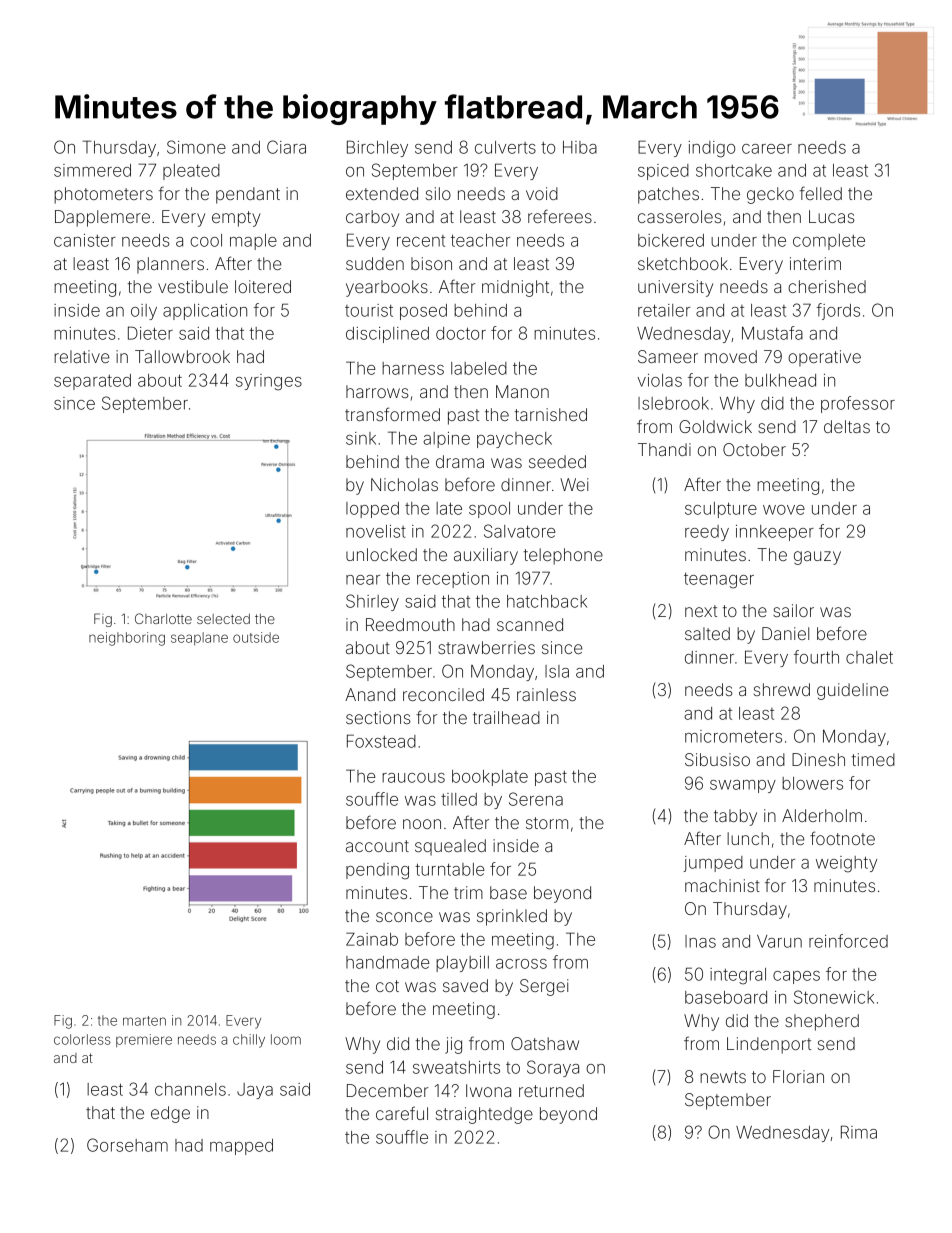 Image resolution: width=952 pixels, height=1233 pixels. I want to click on telephone, so click(563, 556).
